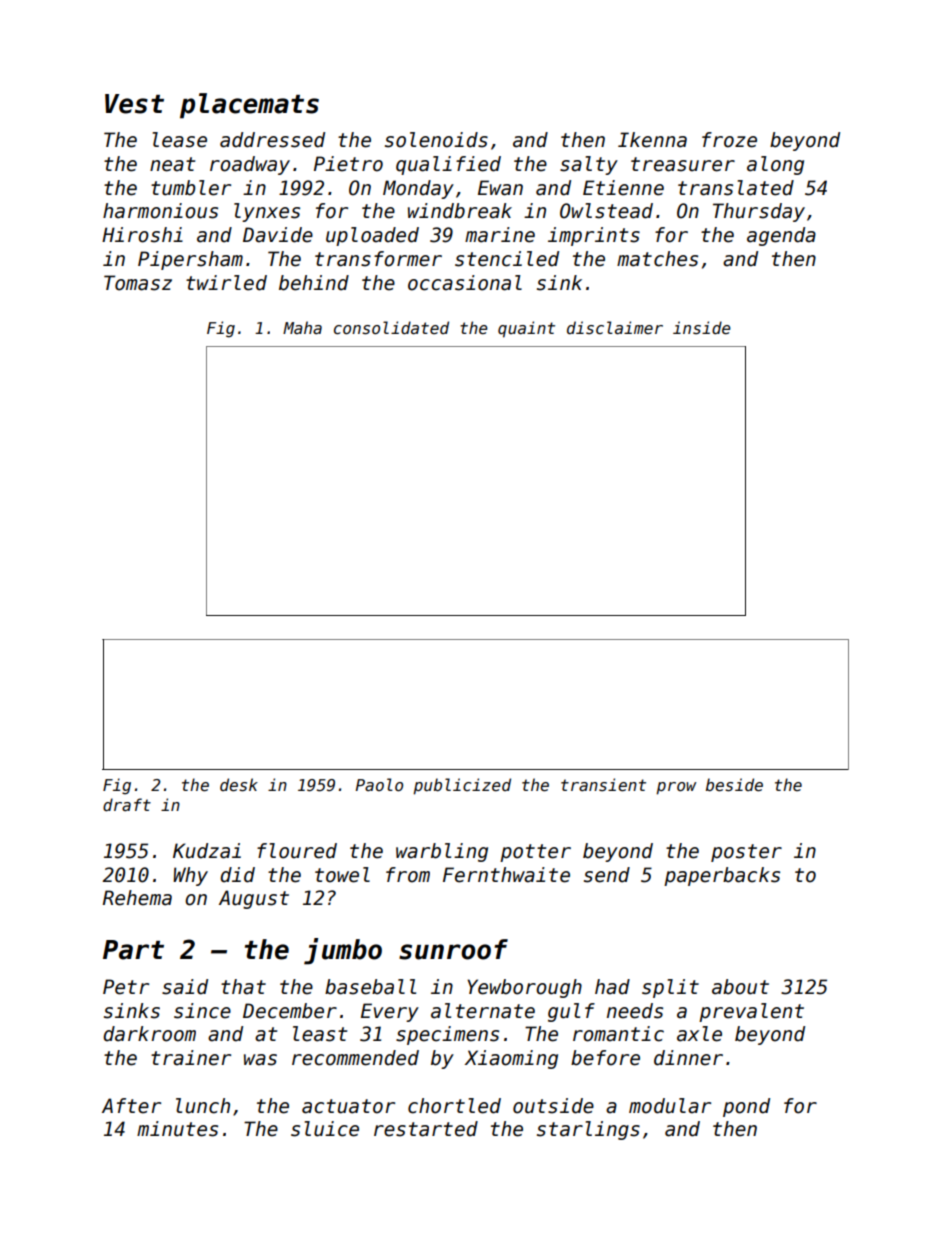 This screenshot has height=1233, width=952. What do you see at coordinates (702, 327) in the screenshot?
I see `inside` at bounding box center [702, 327].
